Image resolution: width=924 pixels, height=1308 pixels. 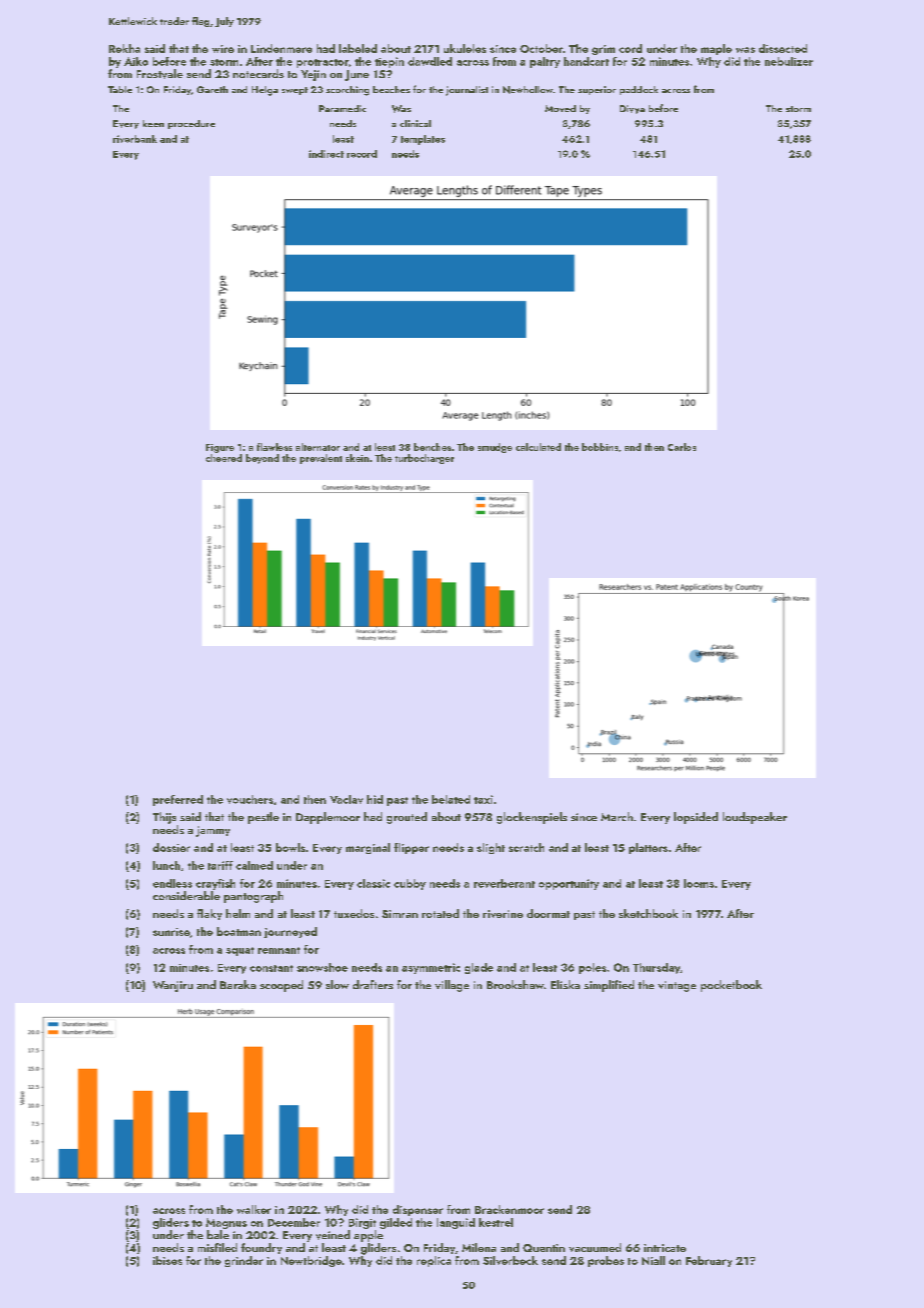 What do you see at coordinates (639, 90) in the screenshot?
I see `paddock` at bounding box center [639, 90].
